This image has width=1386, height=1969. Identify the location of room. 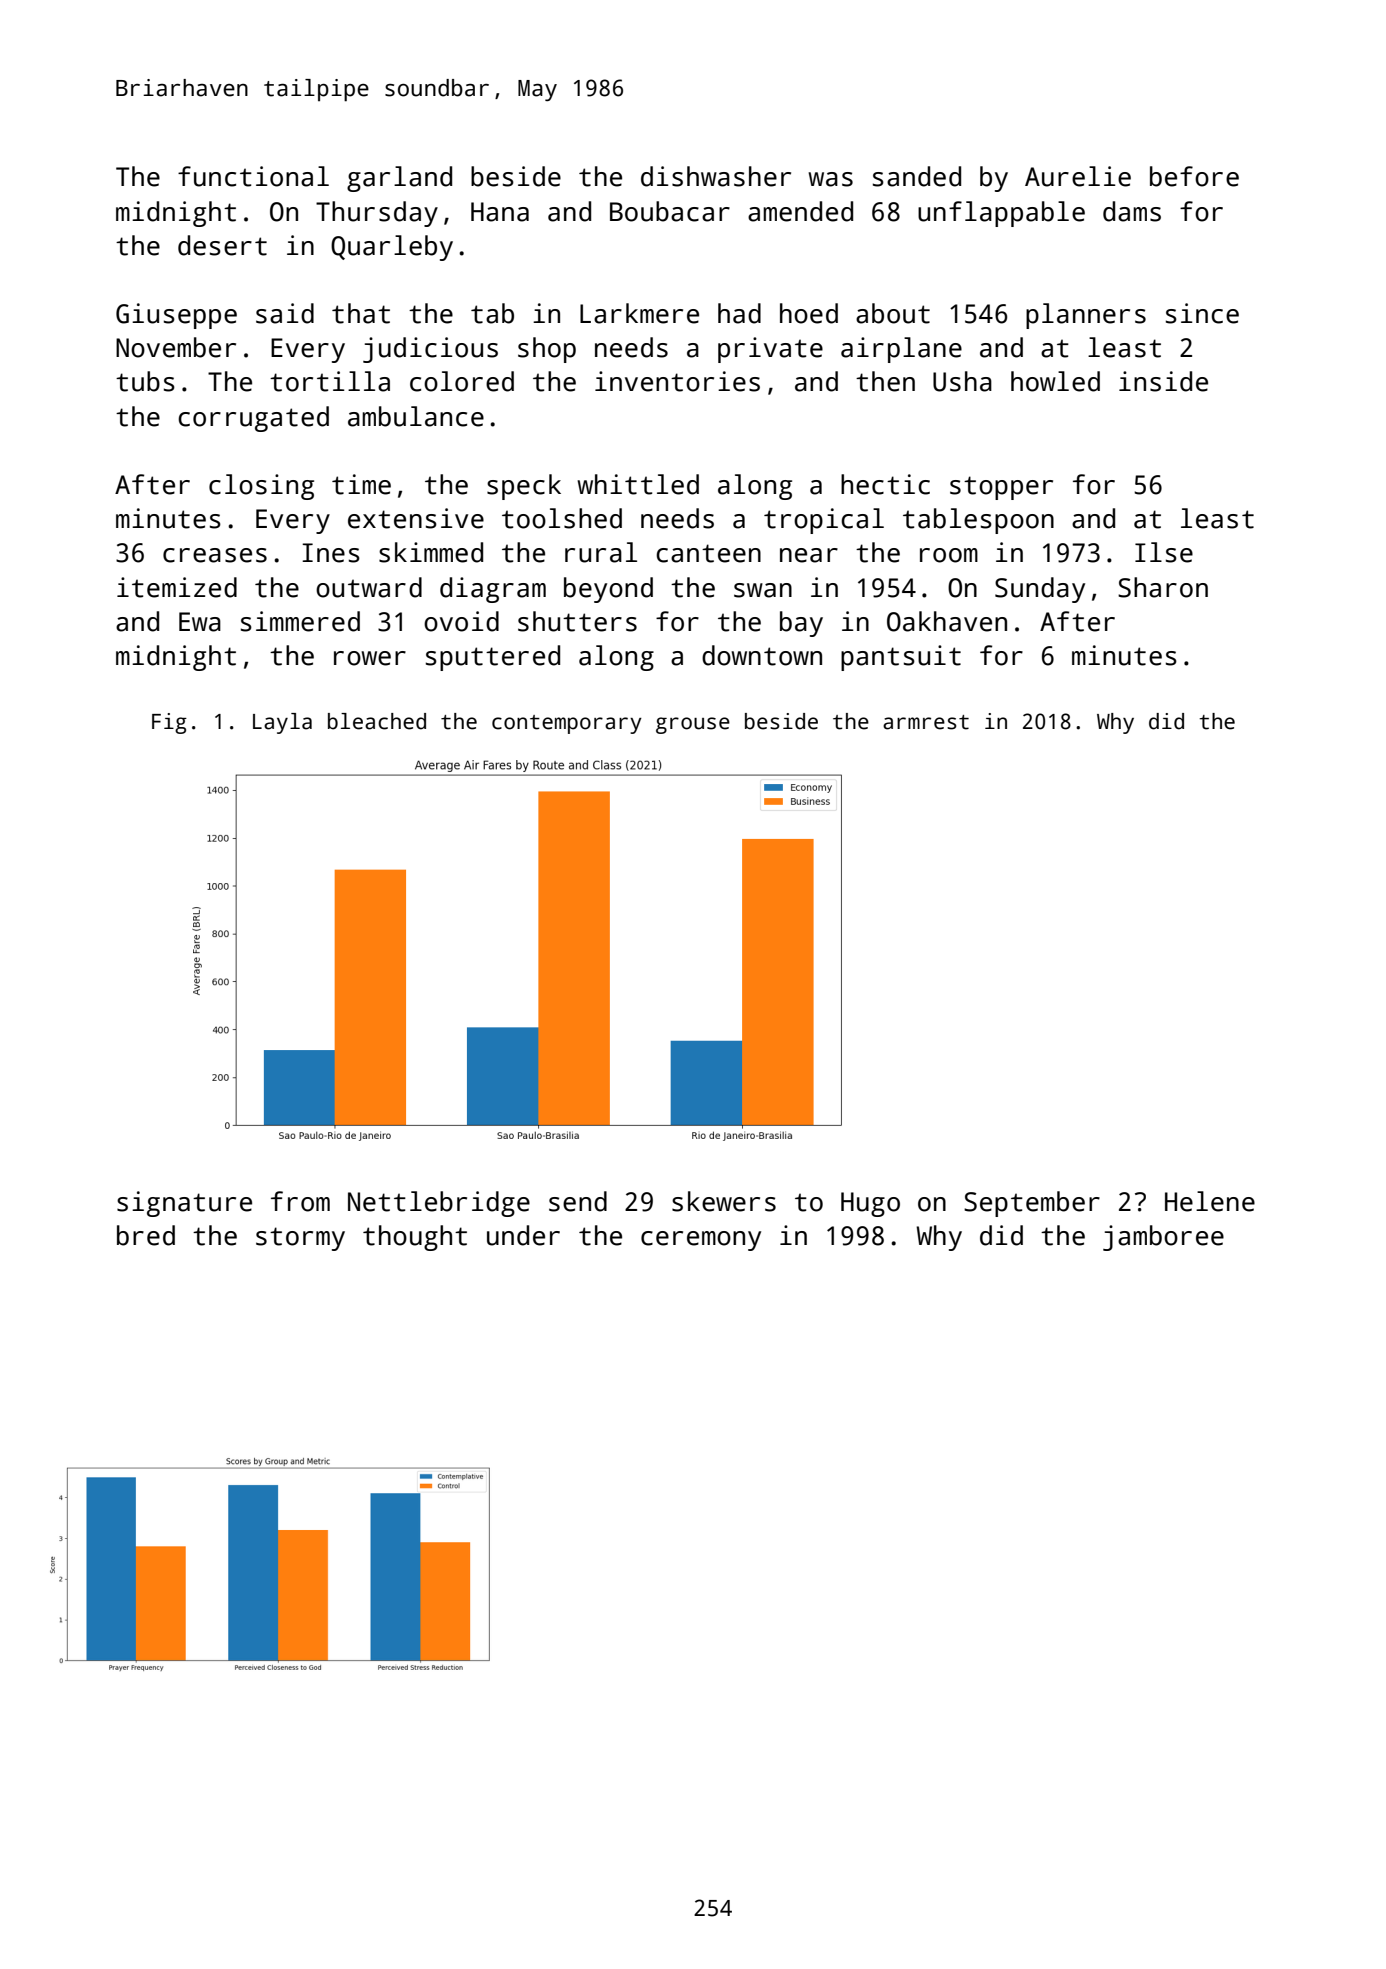
(949, 555).
